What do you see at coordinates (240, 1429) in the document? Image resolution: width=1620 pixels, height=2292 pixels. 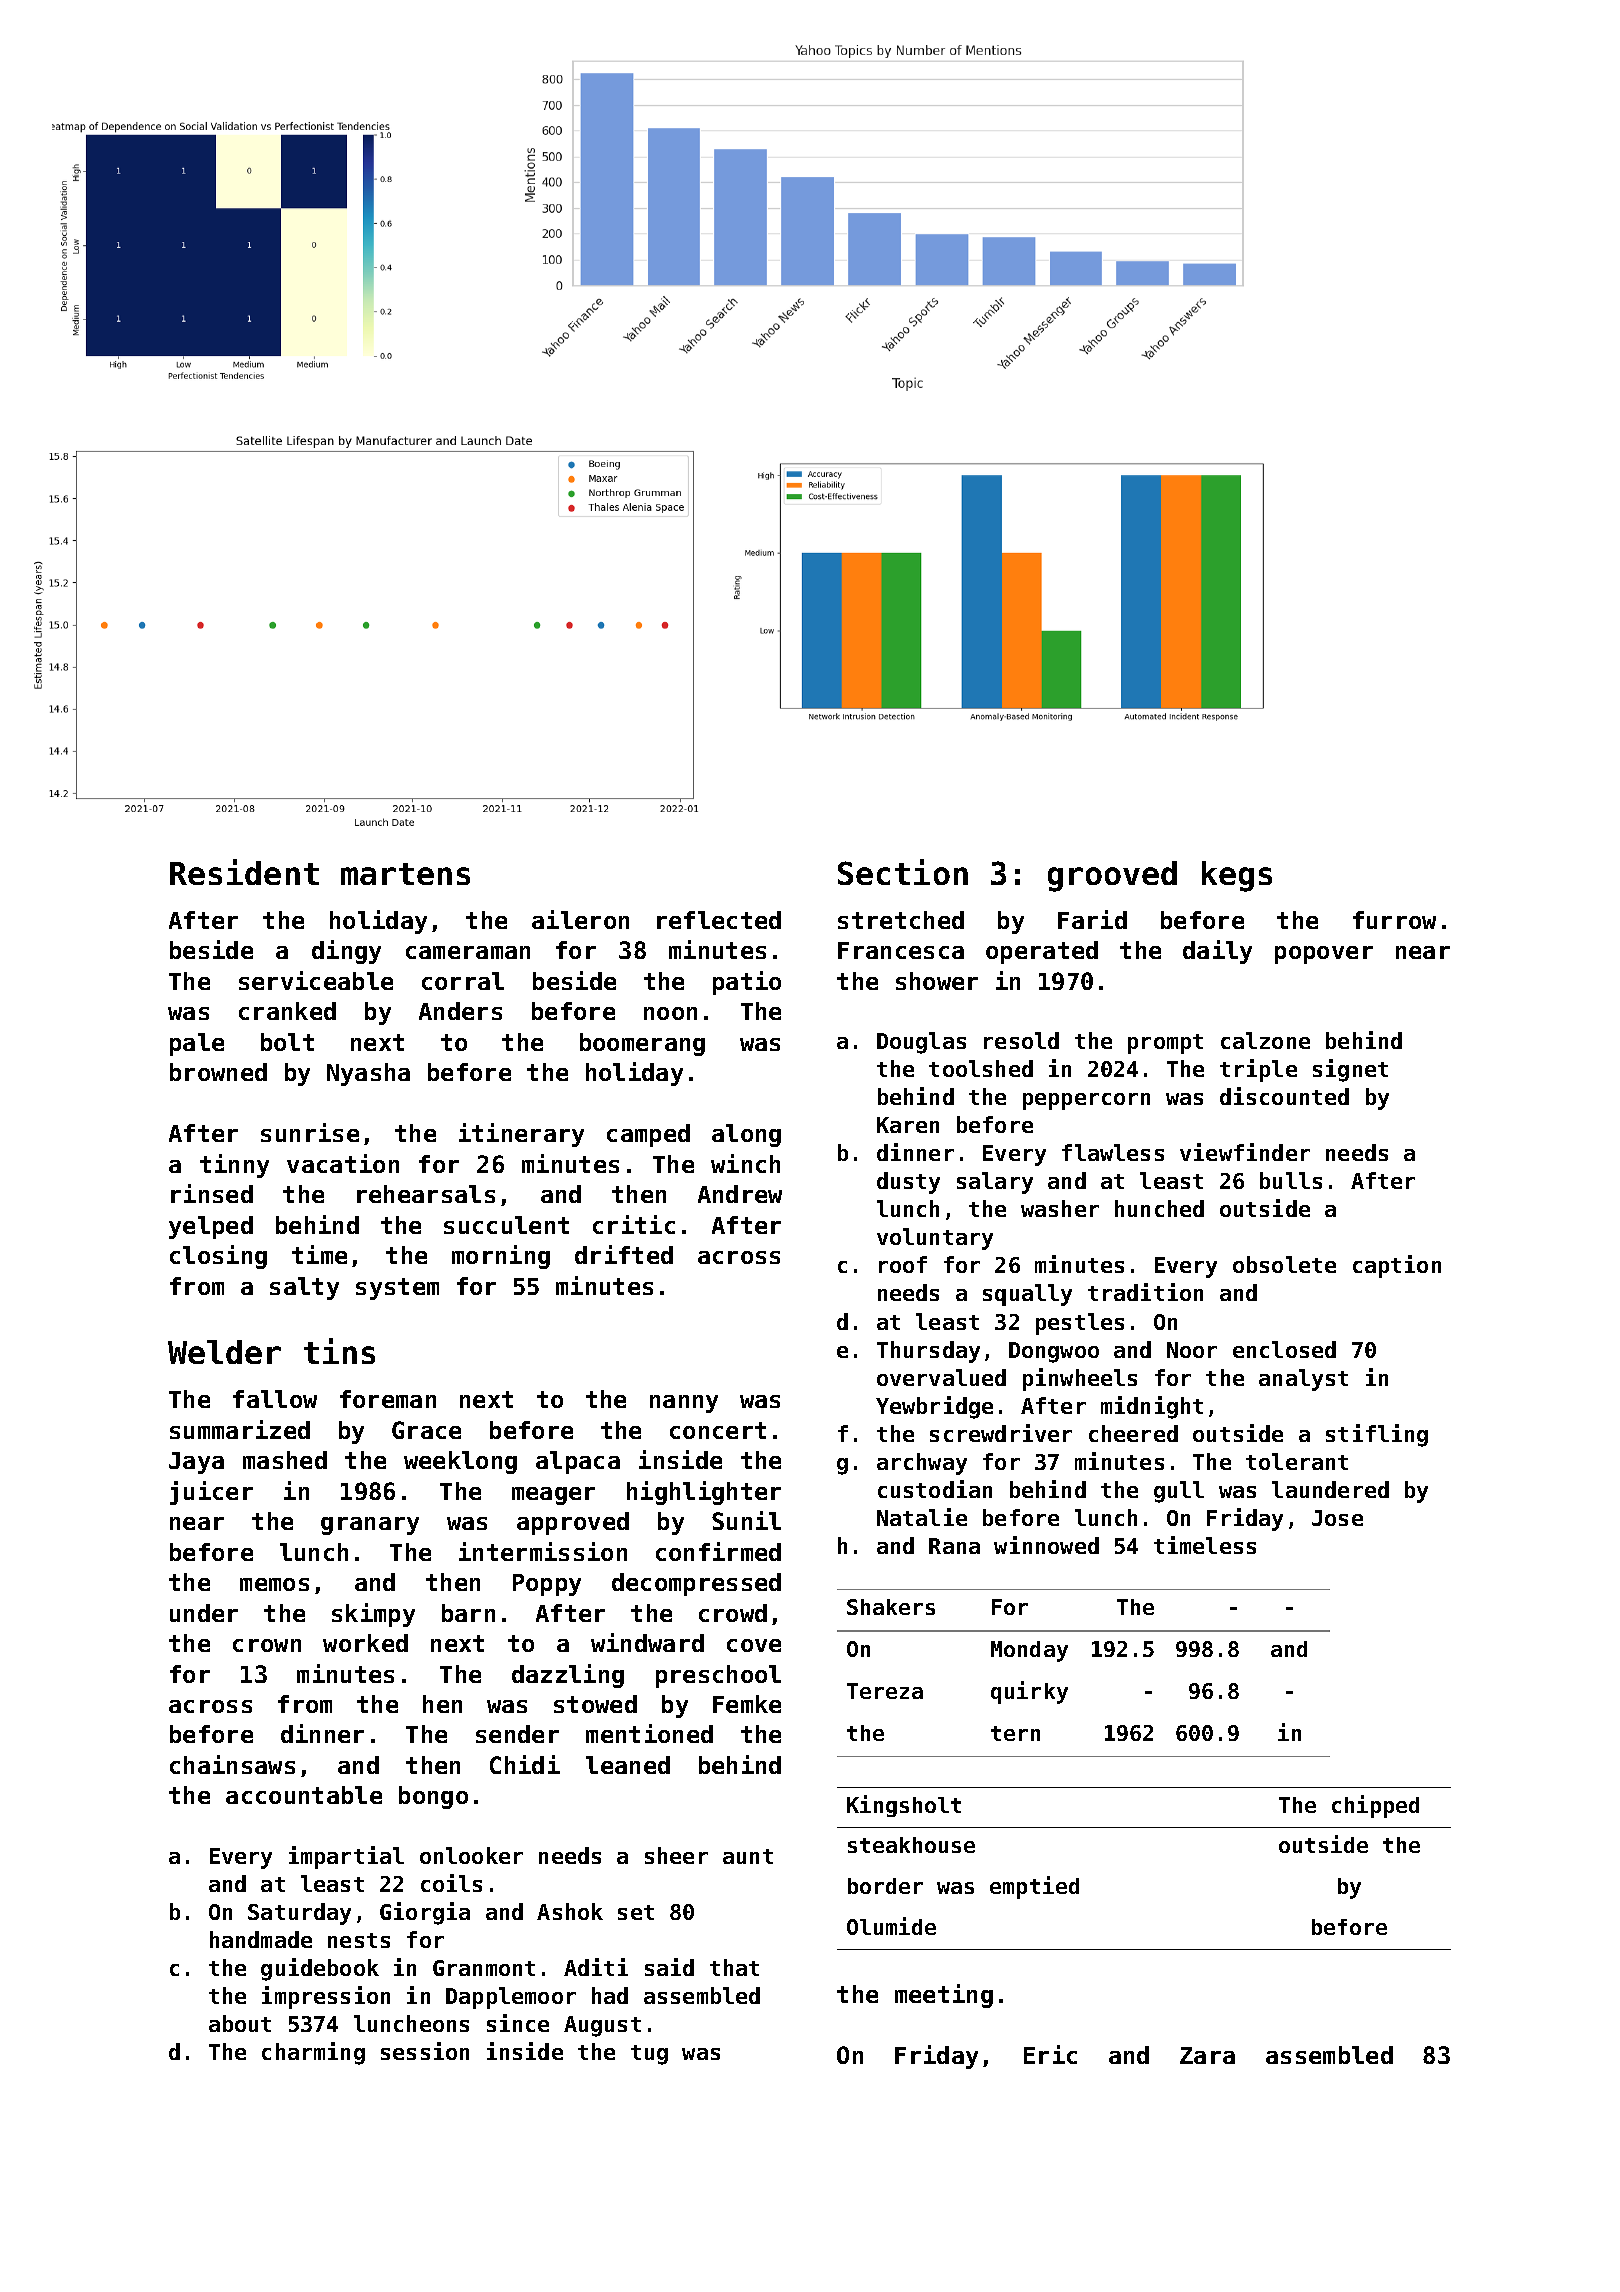 I see `summarized` at bounding box center [240, 1429].
